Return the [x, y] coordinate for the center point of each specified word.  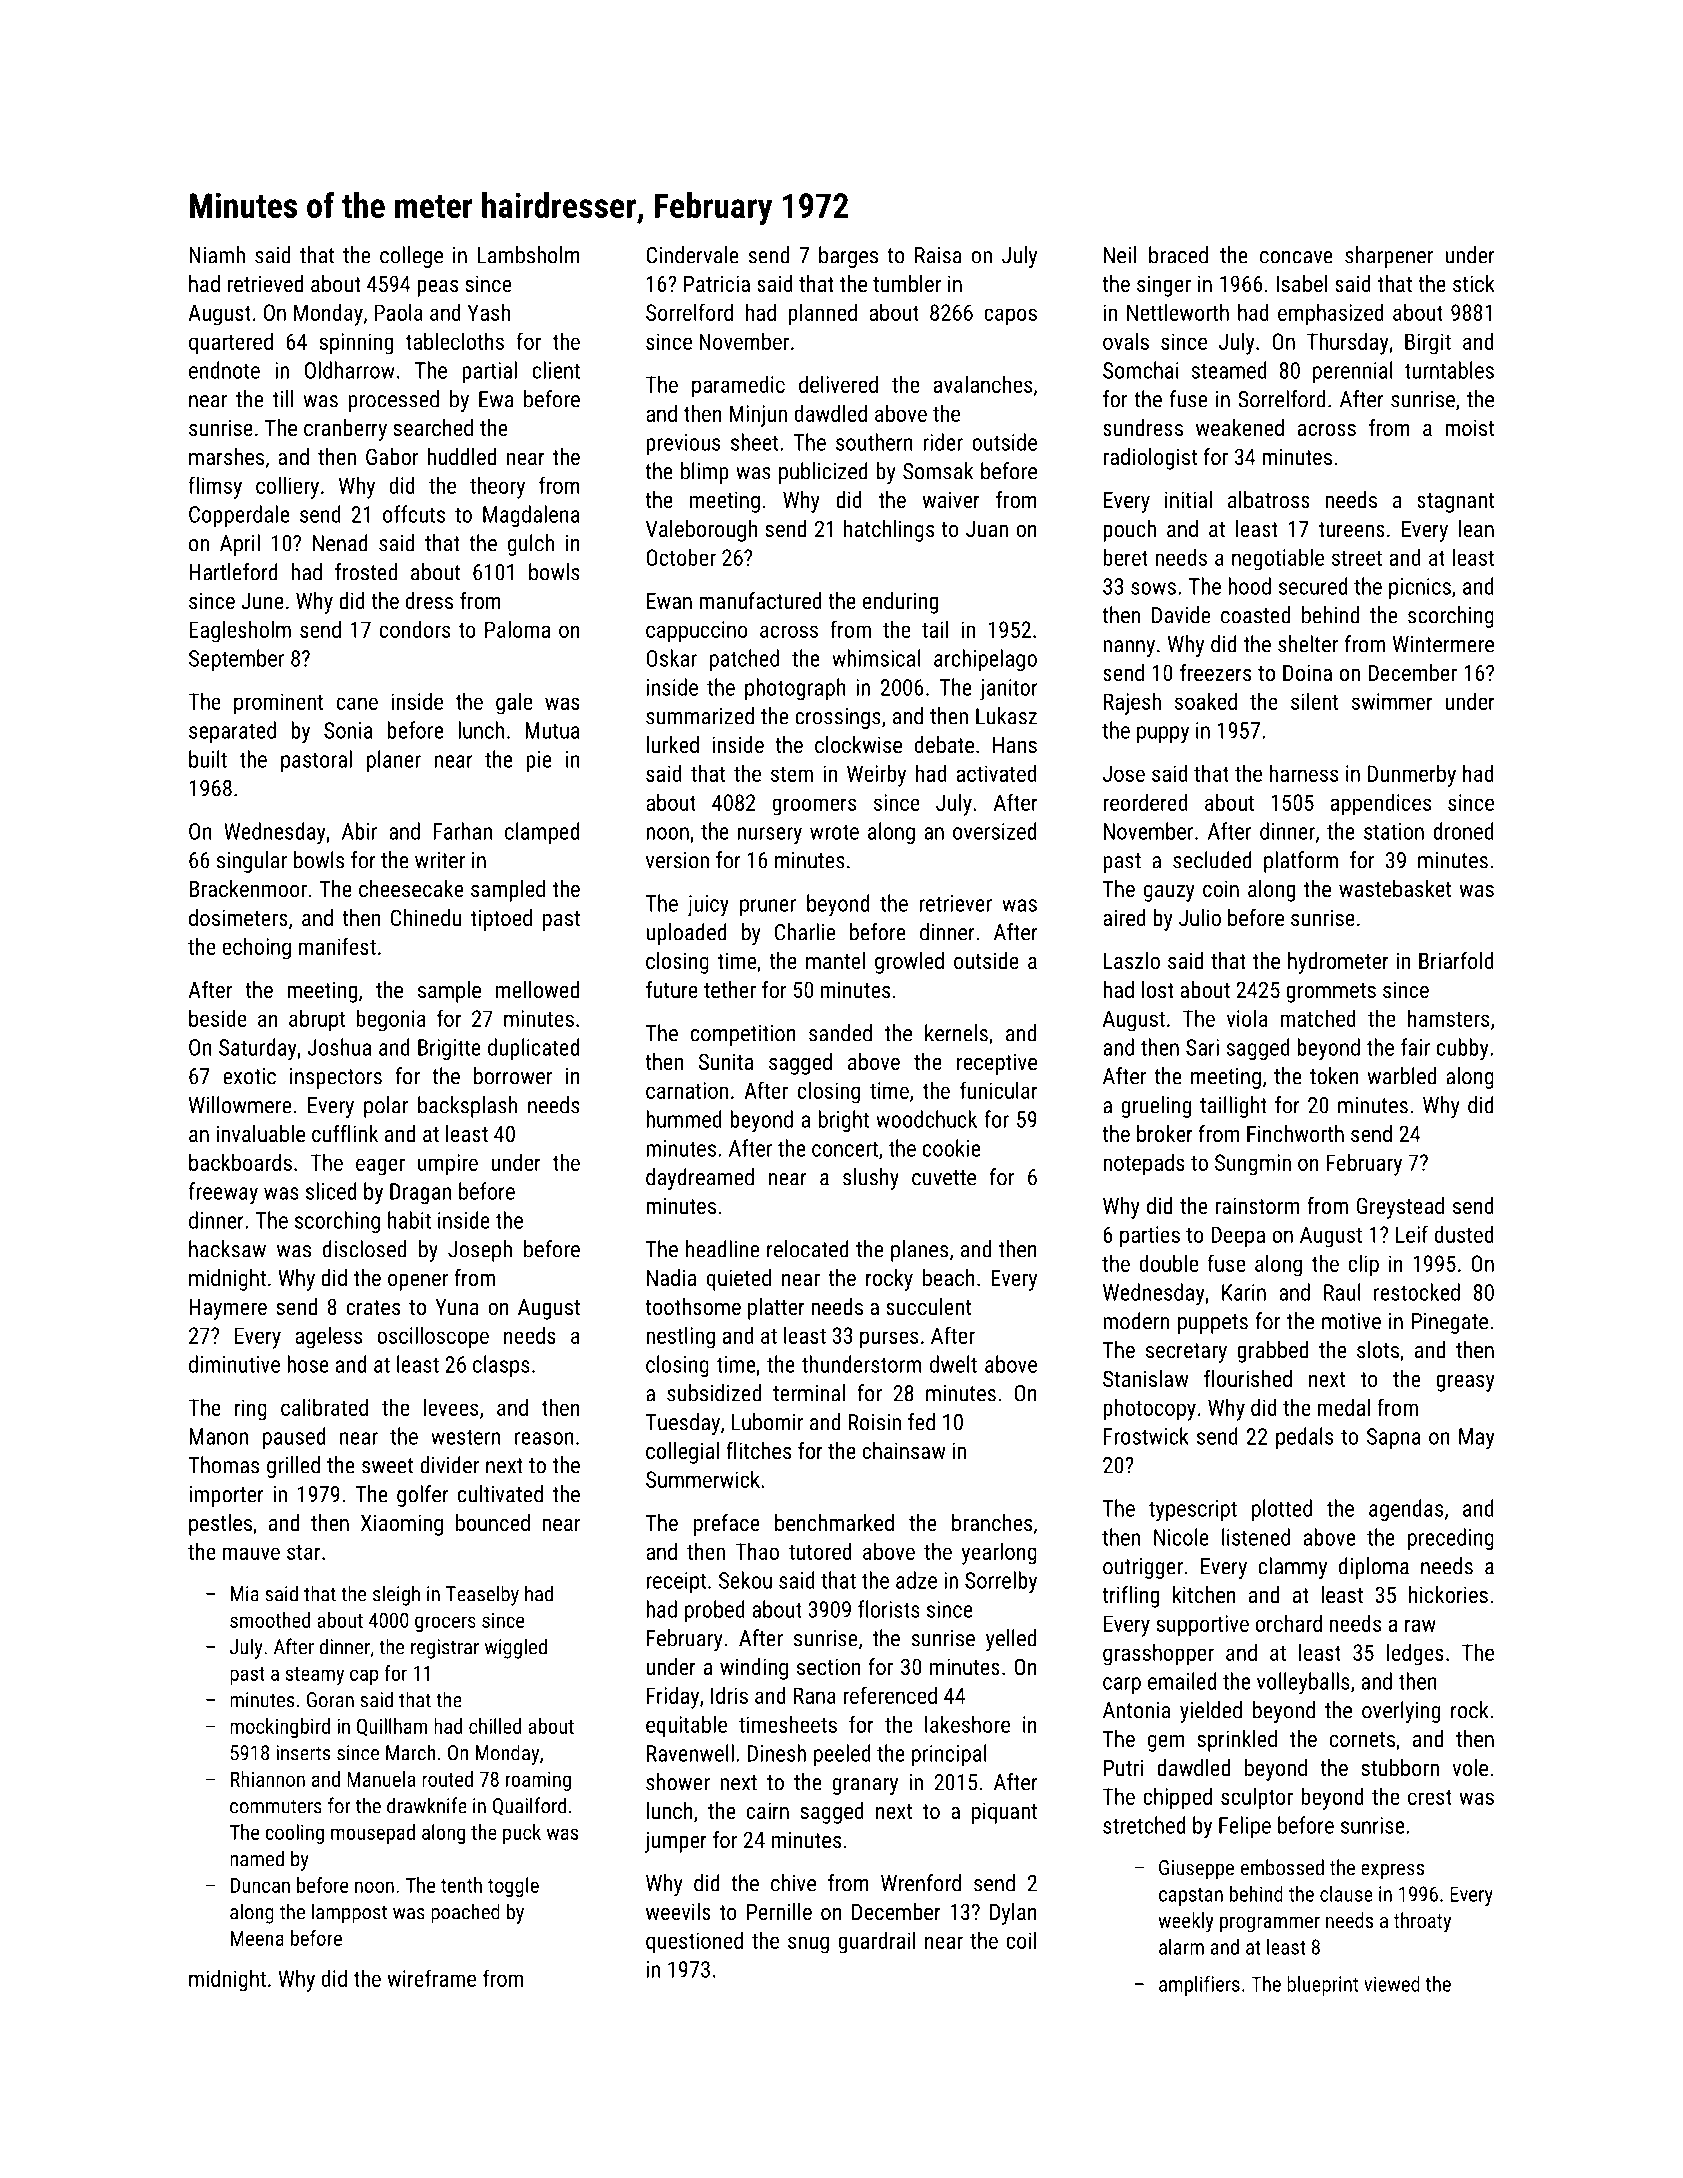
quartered [231, 343]
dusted [1464, 1234]
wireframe [431, 1978]
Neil [1120, 255]
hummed [684, 1119]
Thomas [223, 1465]
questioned [694, 1942]
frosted [366, 572]
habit [409, 1220]
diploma [1374, 1568]
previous [683, 444]
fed [921, 1422]
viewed [1392, 1984]
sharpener [1389, 257]
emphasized [1331, 314]
